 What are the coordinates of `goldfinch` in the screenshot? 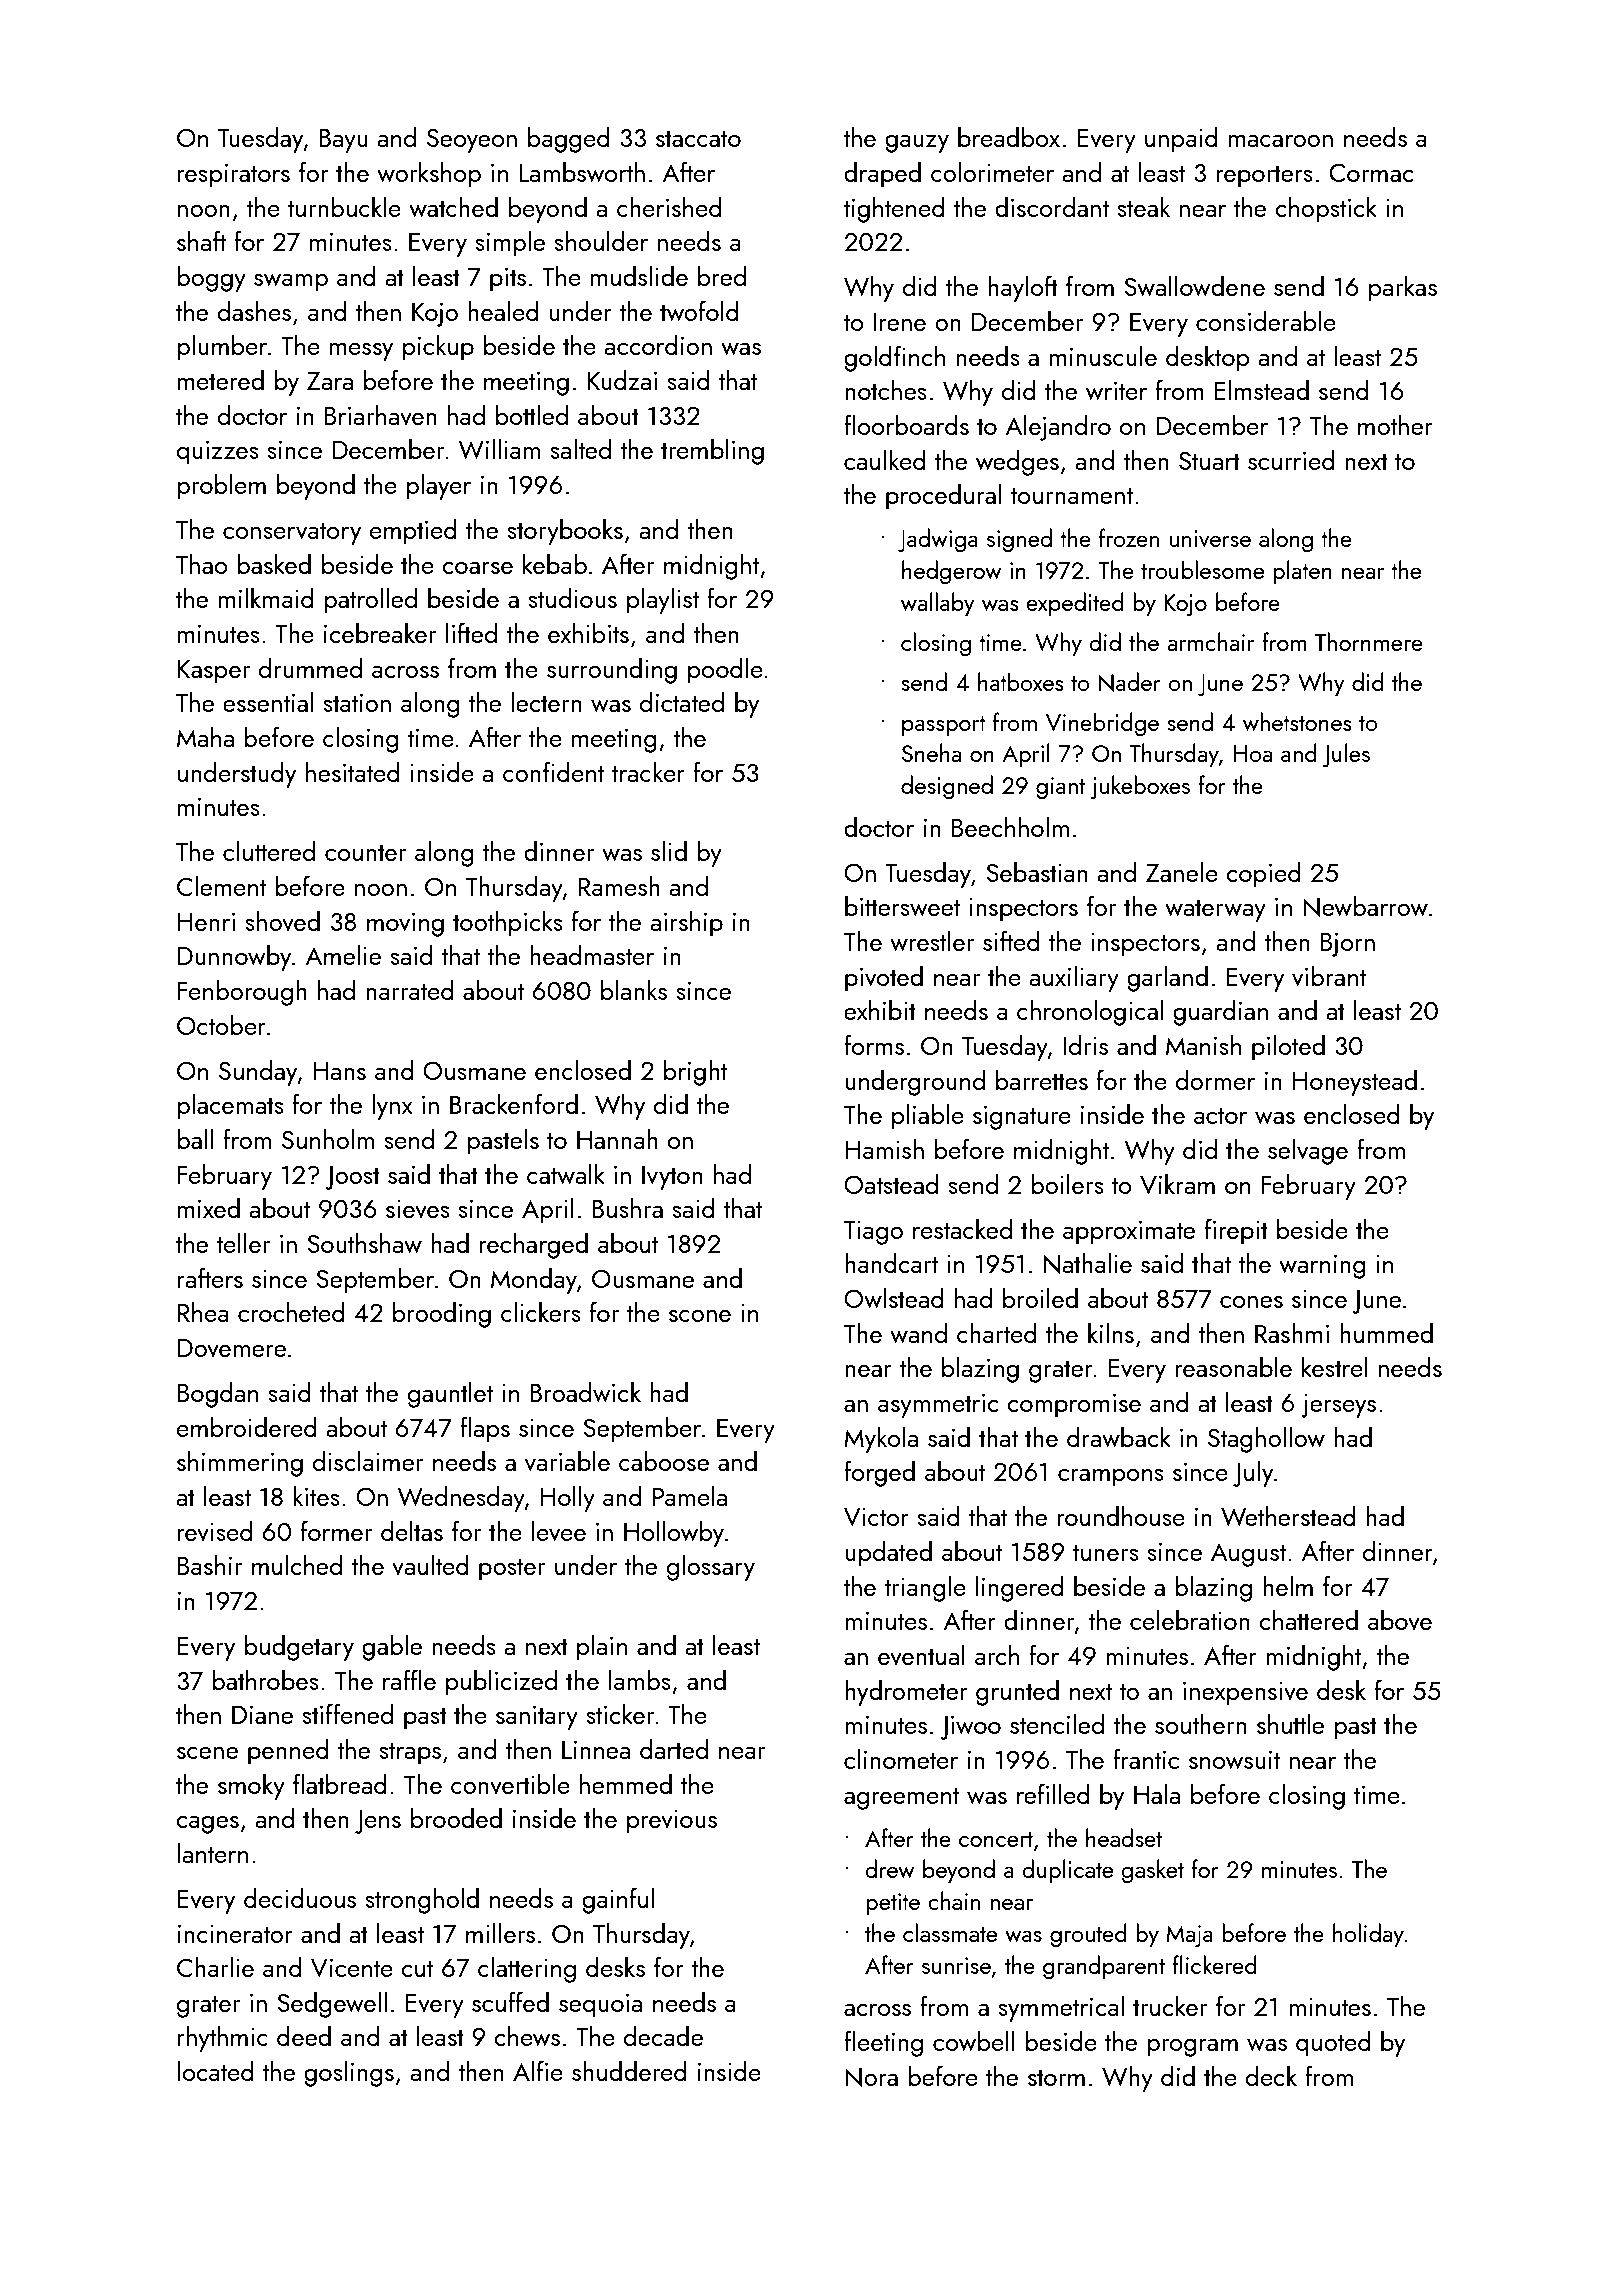 It's located at (894, 359).
